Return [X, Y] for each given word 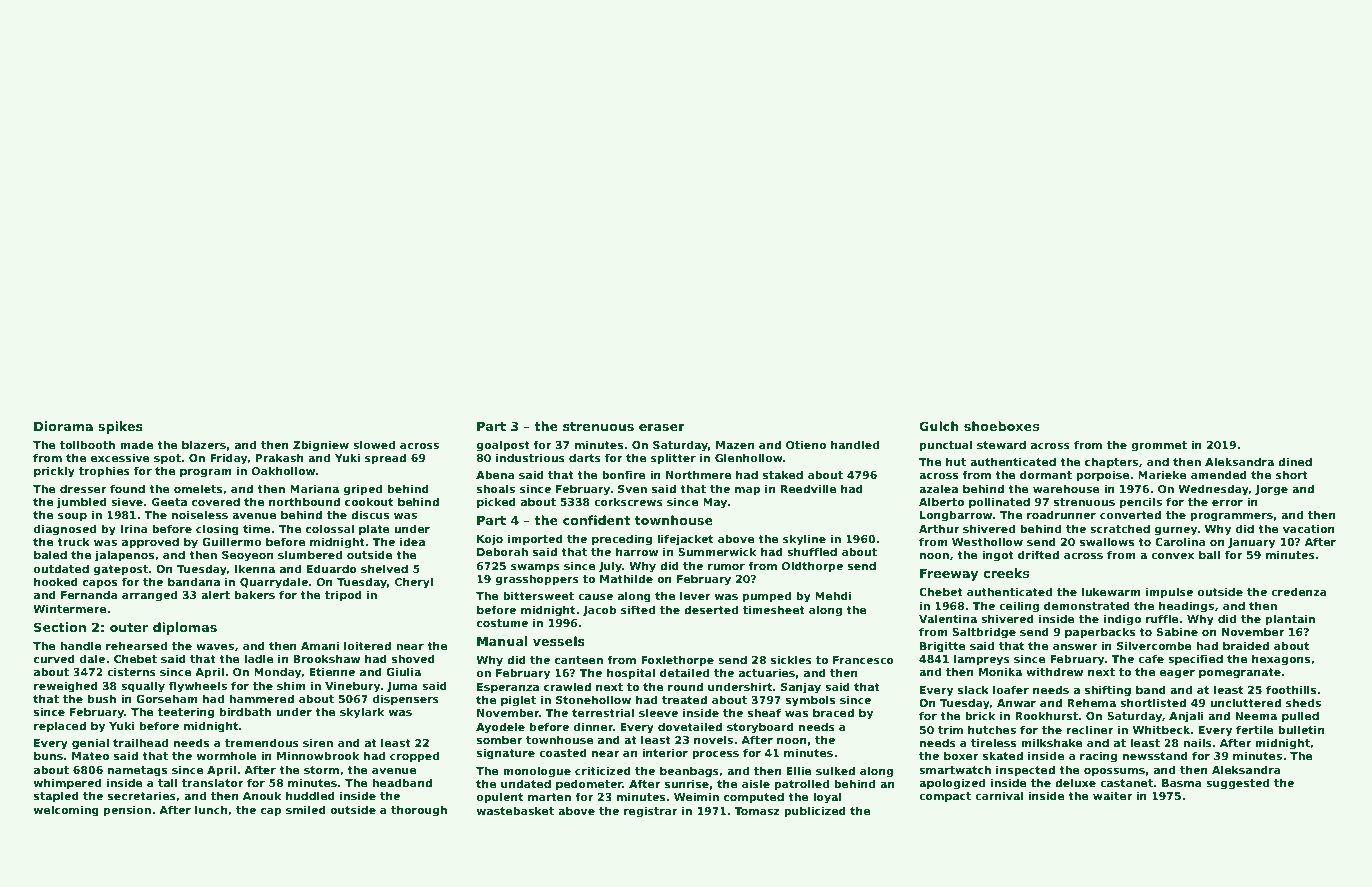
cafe [1151, 658]
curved [54, 658]
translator [213, 782]
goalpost [503, 446]
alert [215, 594]
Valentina [948, 618]
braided [1246, 645]
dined [1295, 461]
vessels [559, 641]
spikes [120, 427]
